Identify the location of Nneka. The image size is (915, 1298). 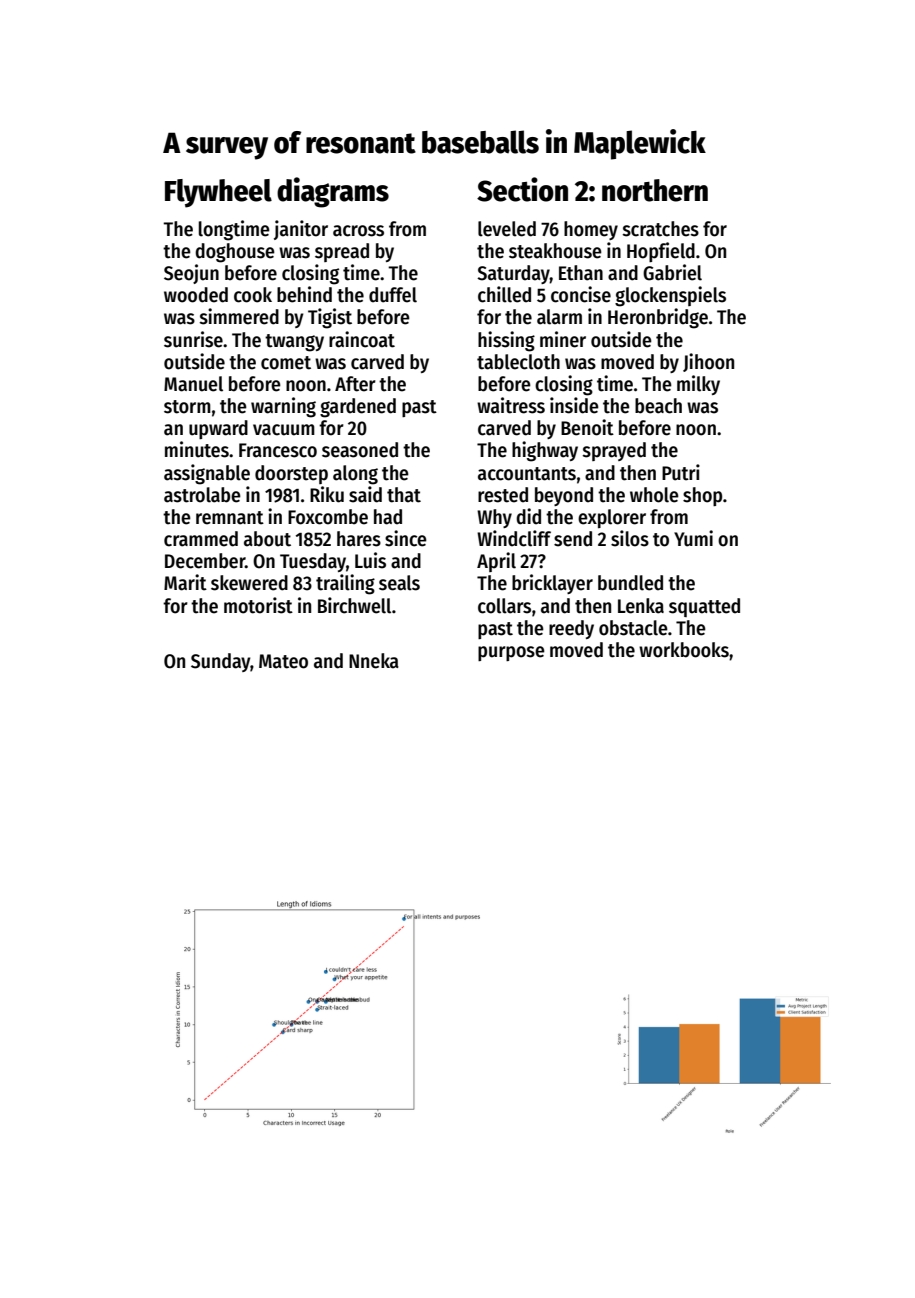
(374, 661).
